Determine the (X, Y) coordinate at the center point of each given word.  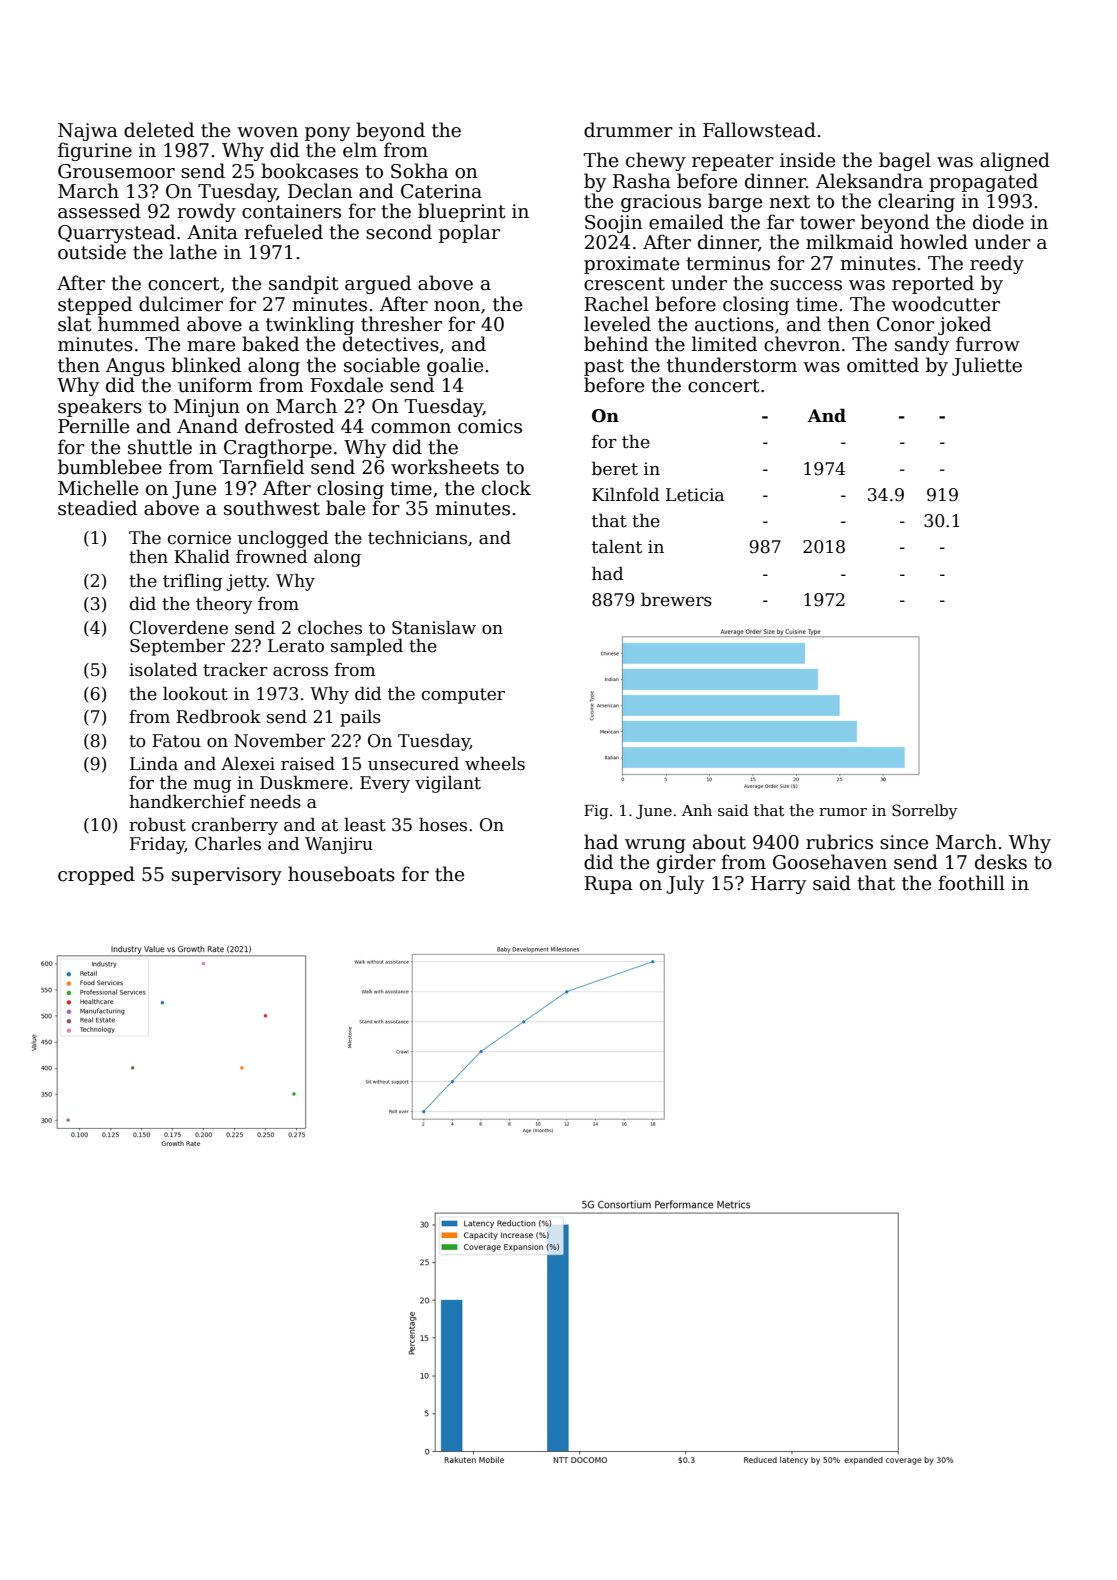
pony (327, 134)
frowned (271, 556)
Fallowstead (759, 130)
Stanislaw (434, 627)
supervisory (227, 876)
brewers (676, 599)
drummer (628, 130)
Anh (697, 810)
